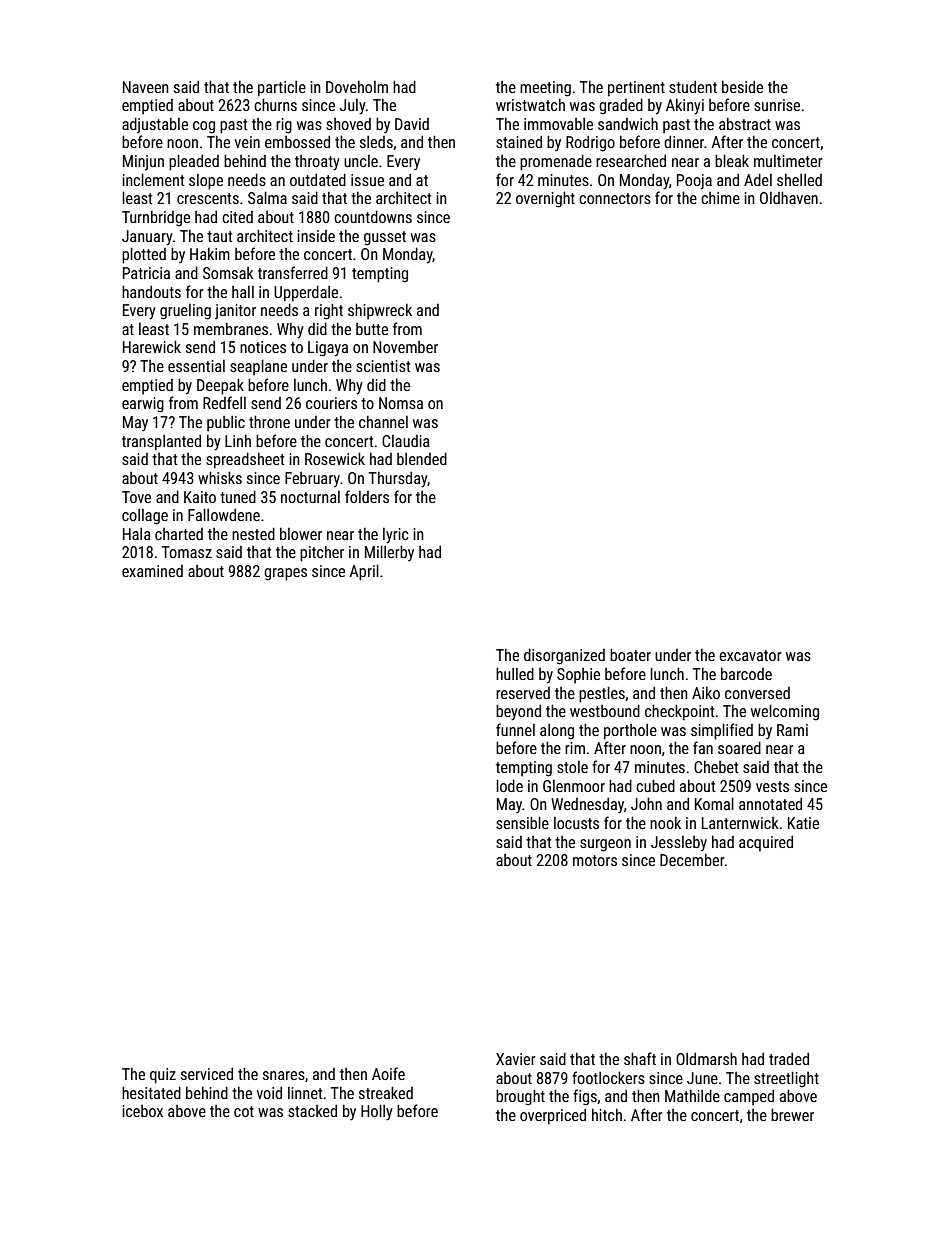  I want to click on traded, so click(789, 1058).
